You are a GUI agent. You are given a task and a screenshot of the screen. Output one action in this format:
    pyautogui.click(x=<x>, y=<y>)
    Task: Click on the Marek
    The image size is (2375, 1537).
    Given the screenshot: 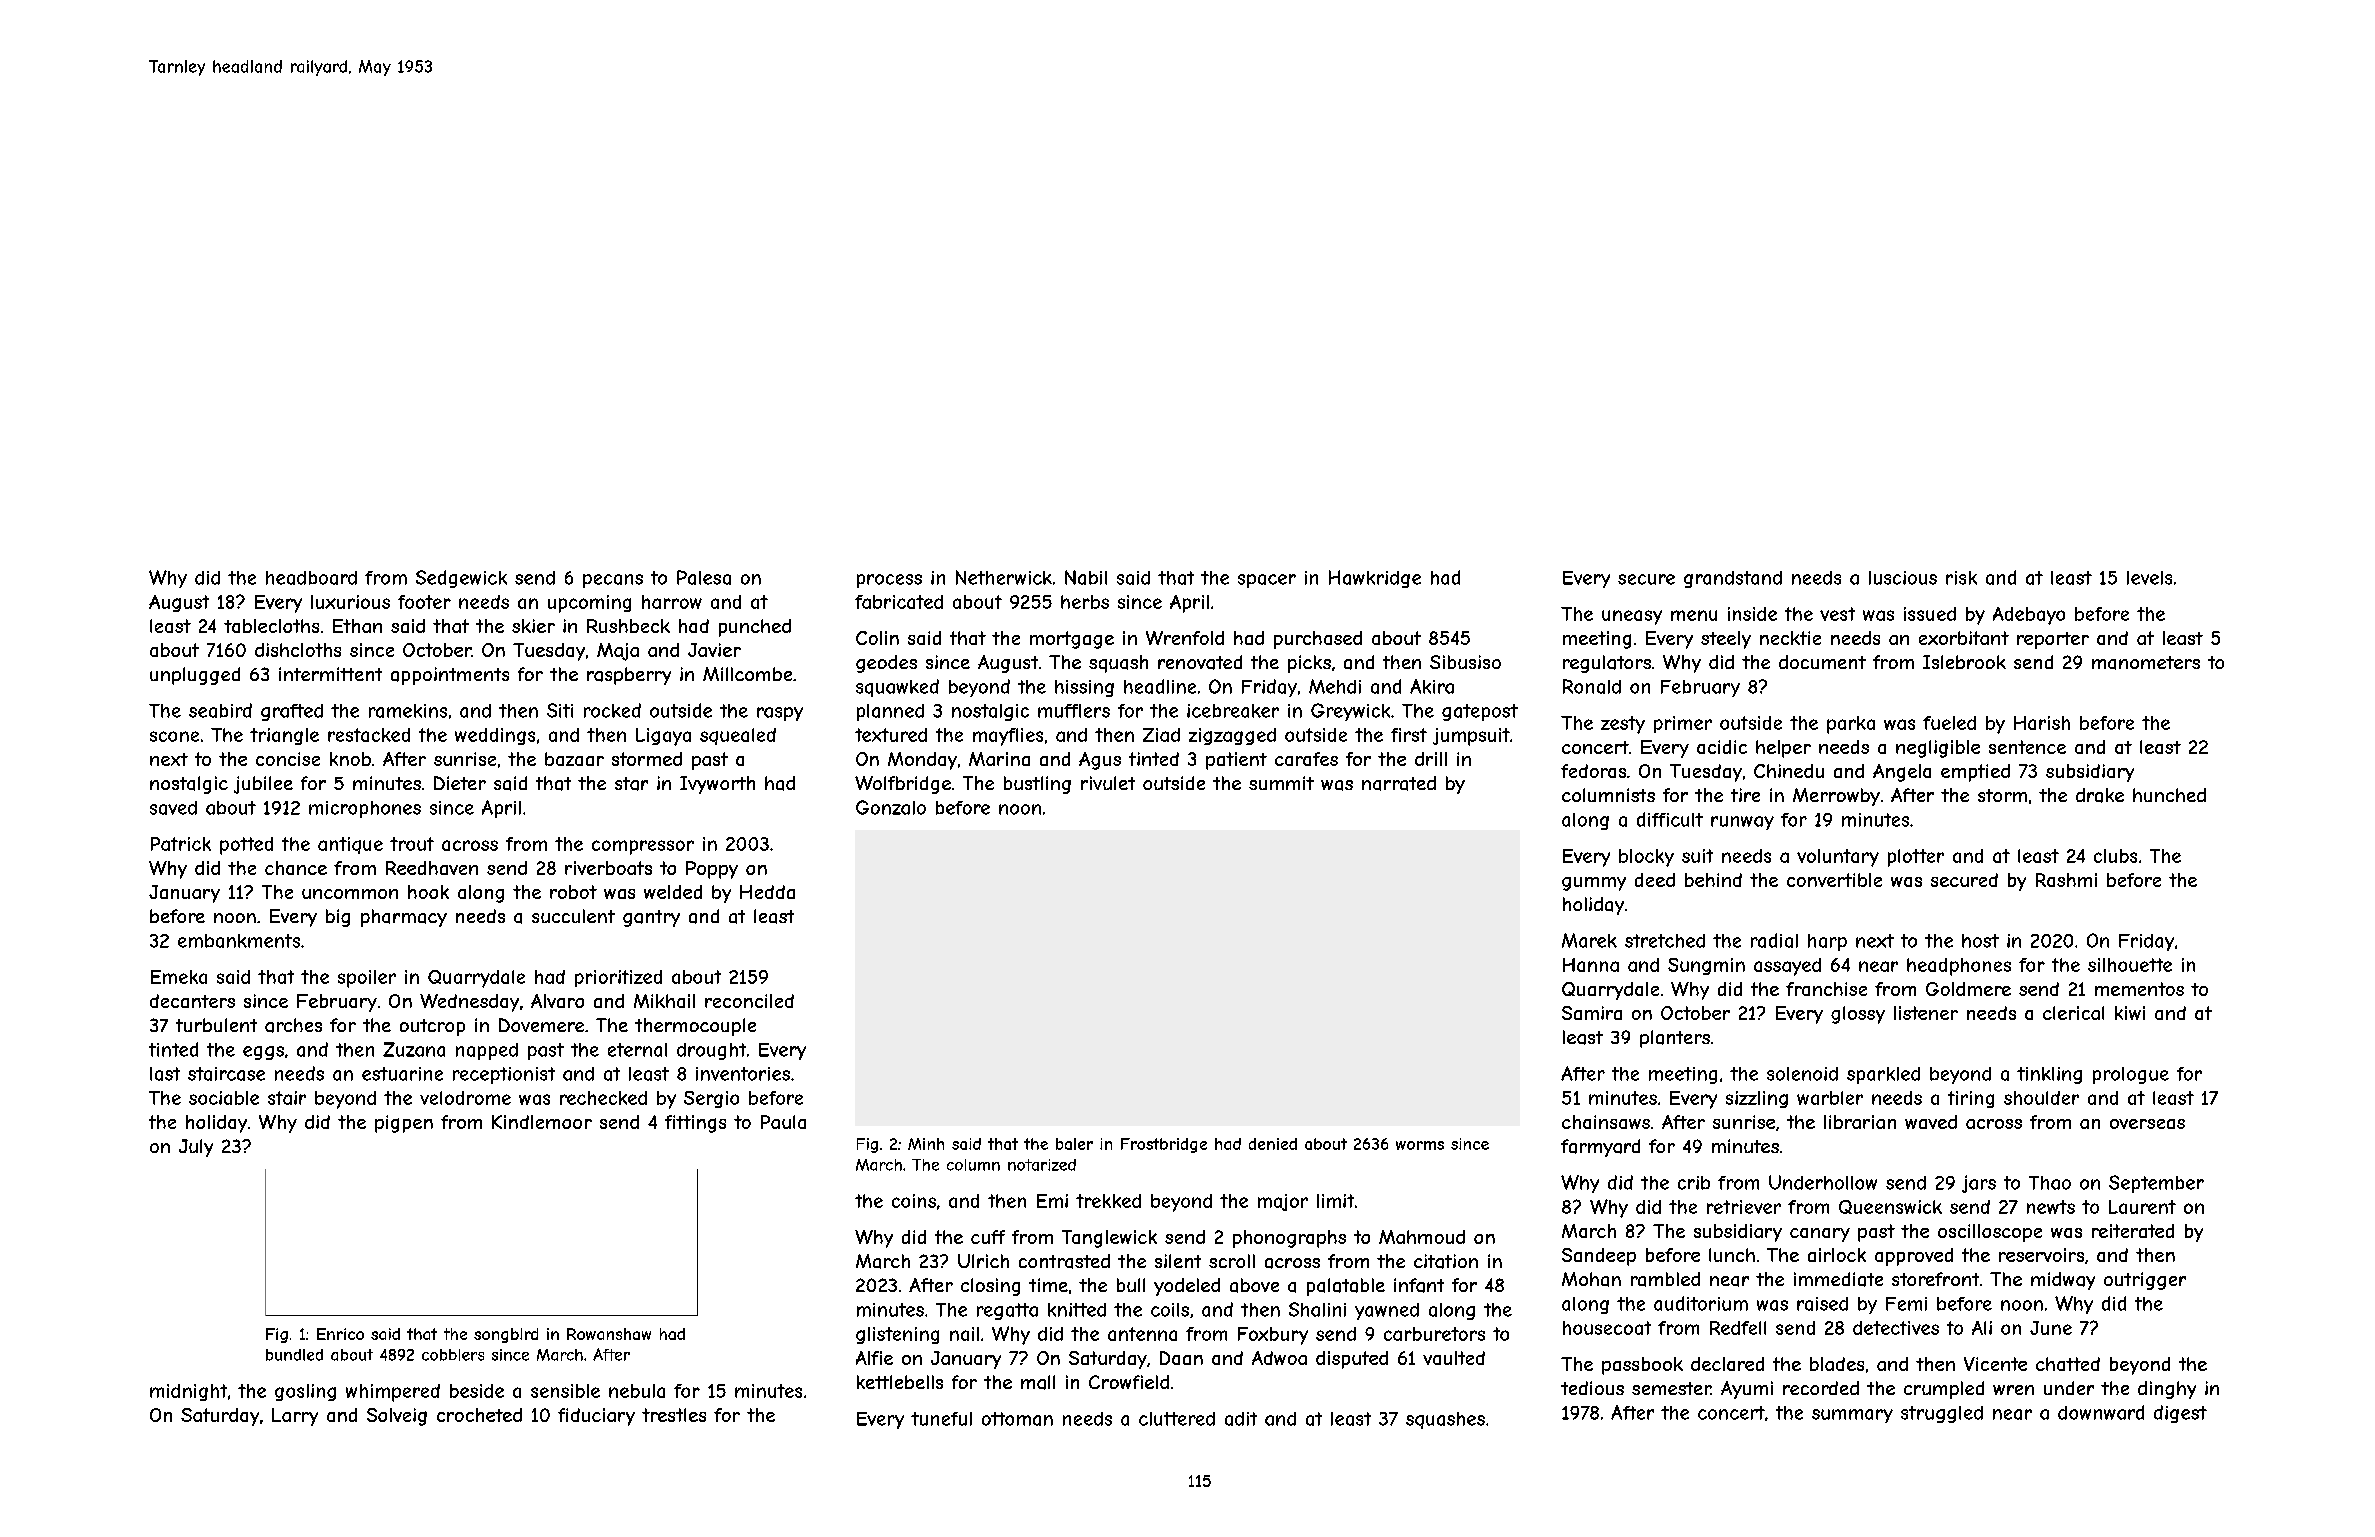 What is the action you would take?
    pyautogui.click(x=1589, y=940)
